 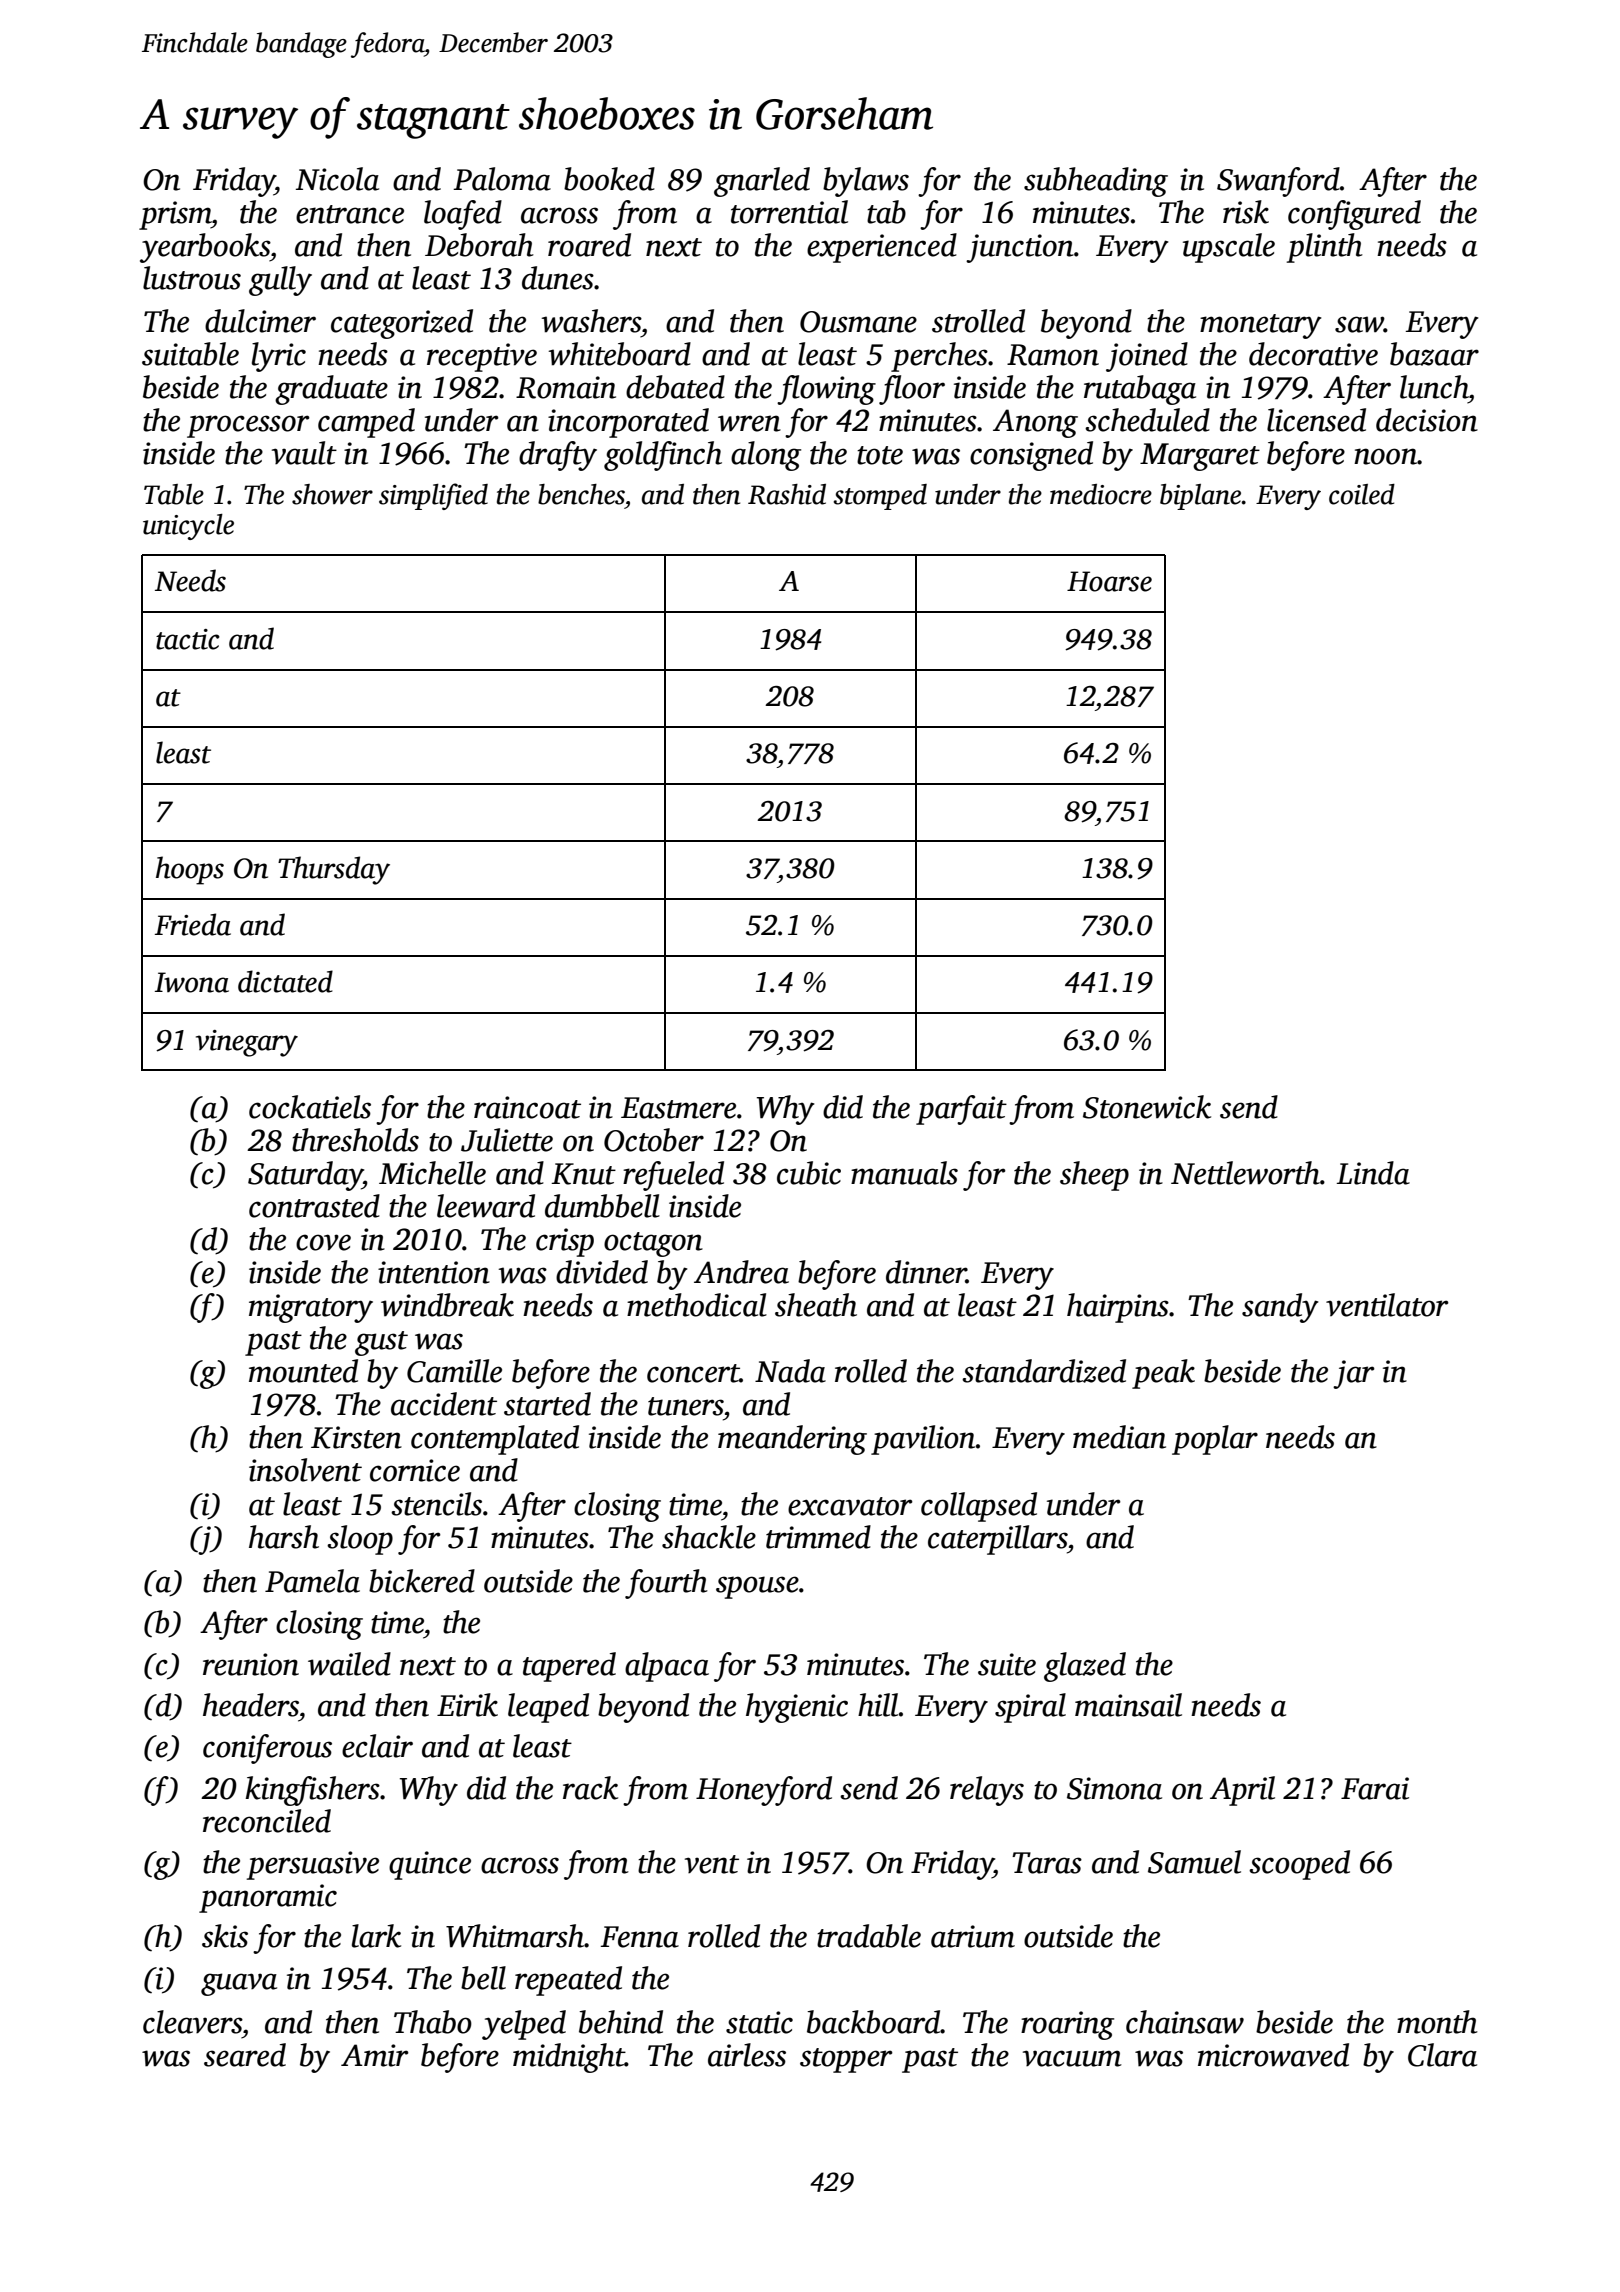 What do you see at coordinates (1278, 182) in the screenshot?
I see `Swanford` at bounding box center [1278, 182].
